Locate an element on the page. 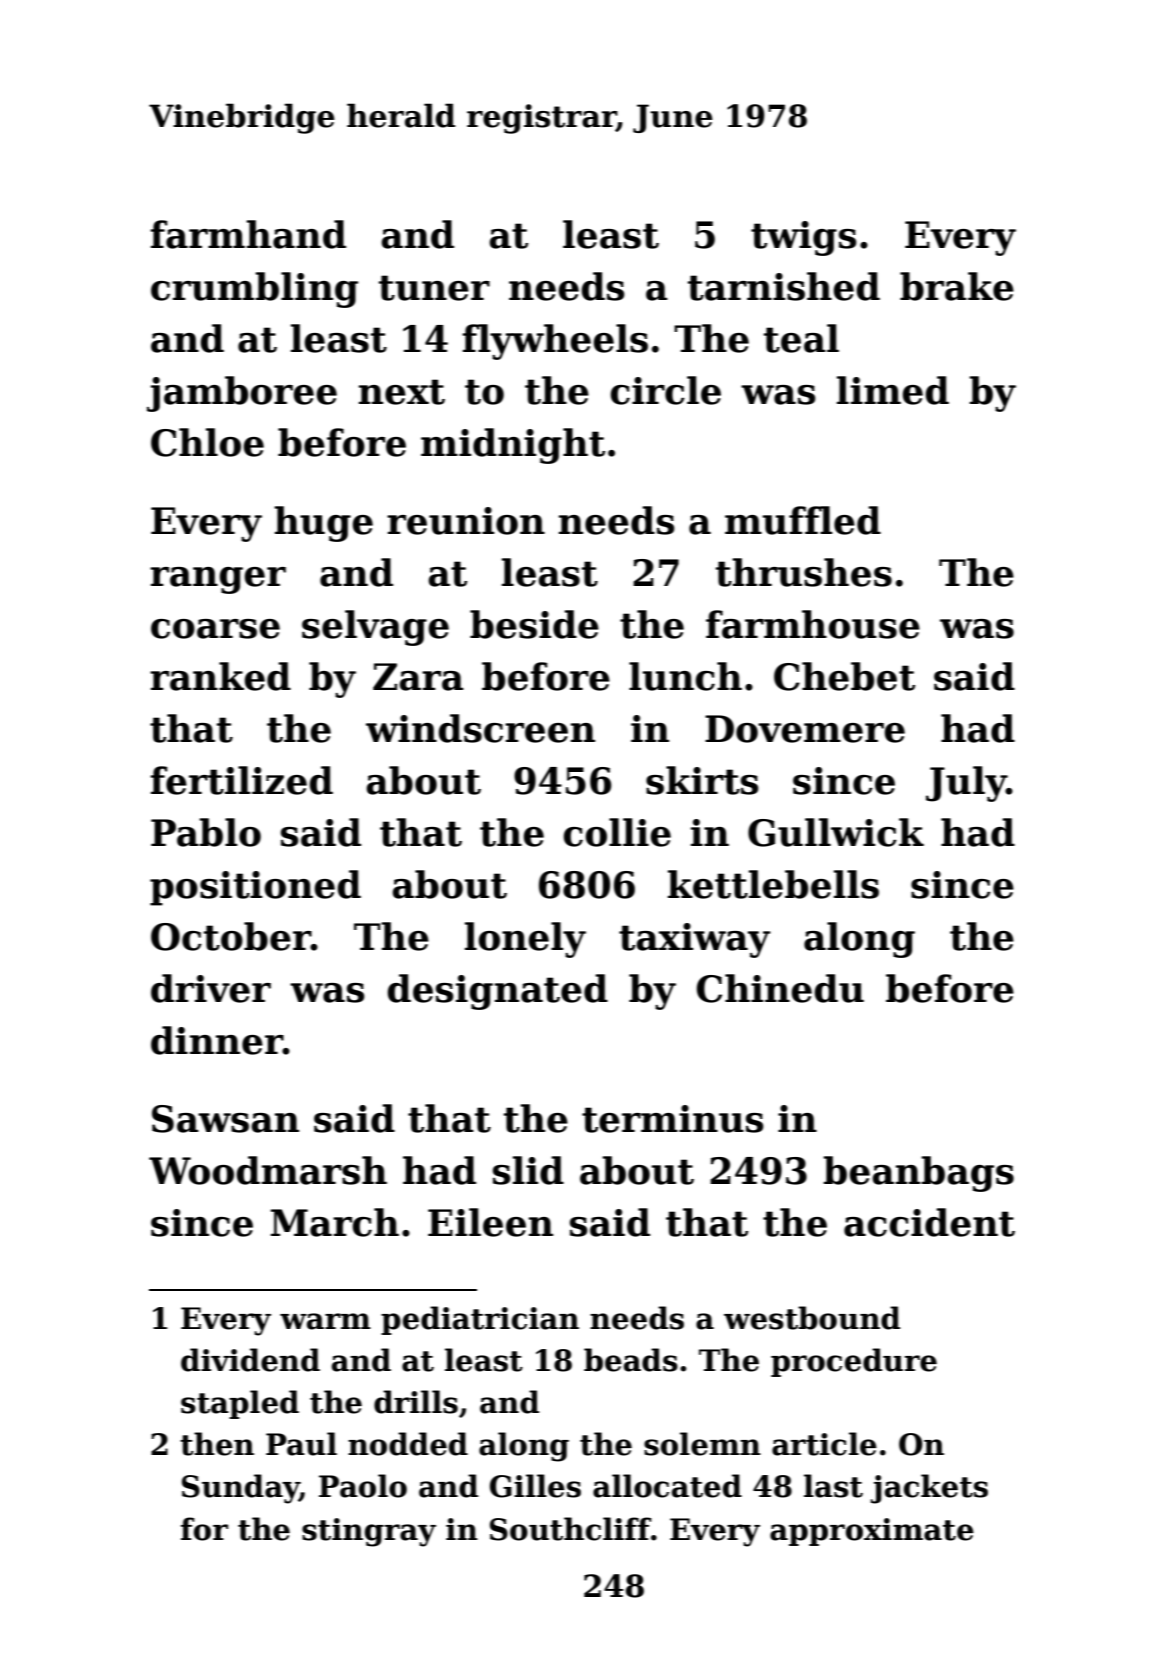 The height and width of the image is (1654, 1165). brake is located at coordinates (957, 286).
